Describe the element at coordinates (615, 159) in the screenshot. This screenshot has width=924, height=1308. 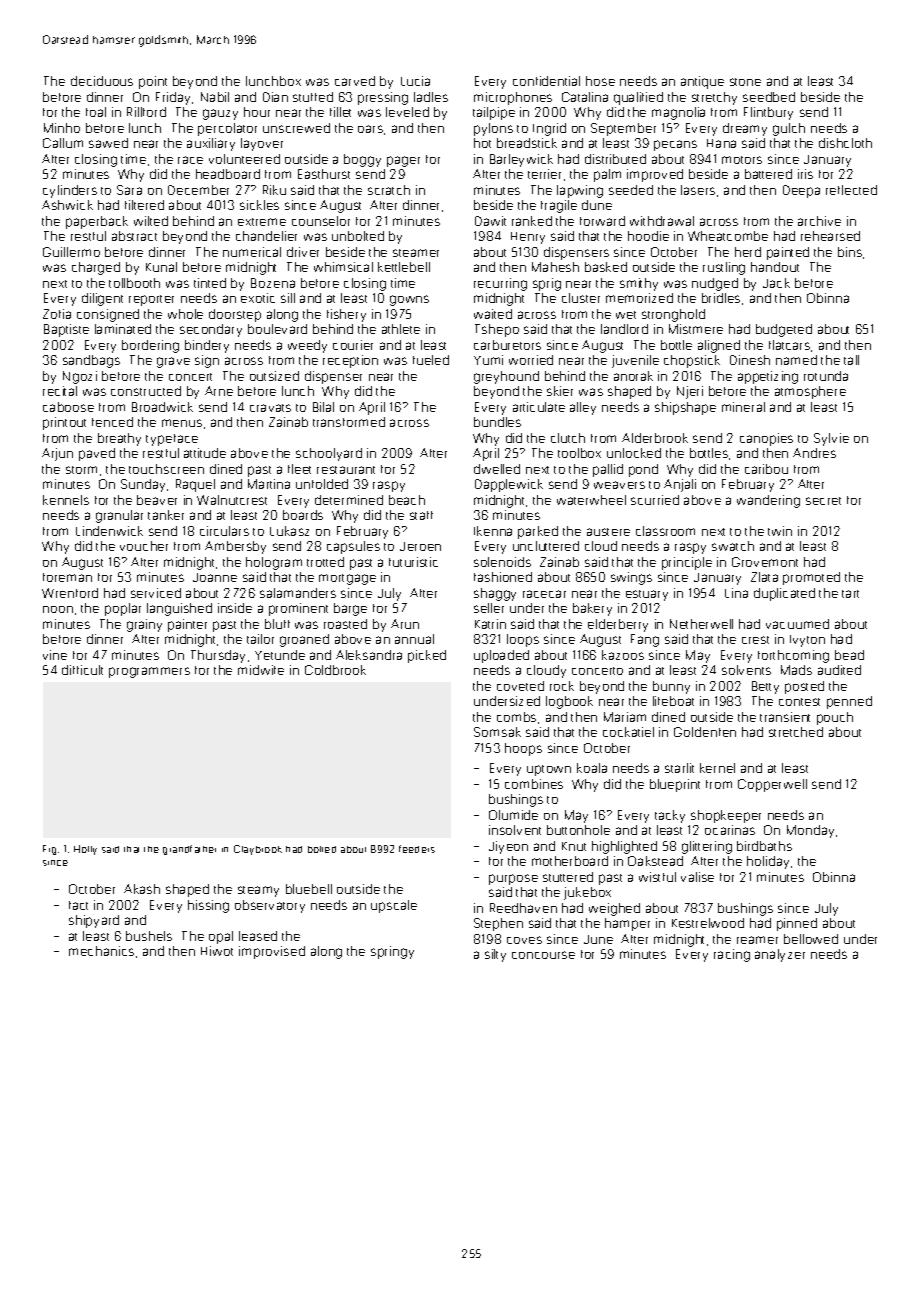
I see `distributed` at that location.
